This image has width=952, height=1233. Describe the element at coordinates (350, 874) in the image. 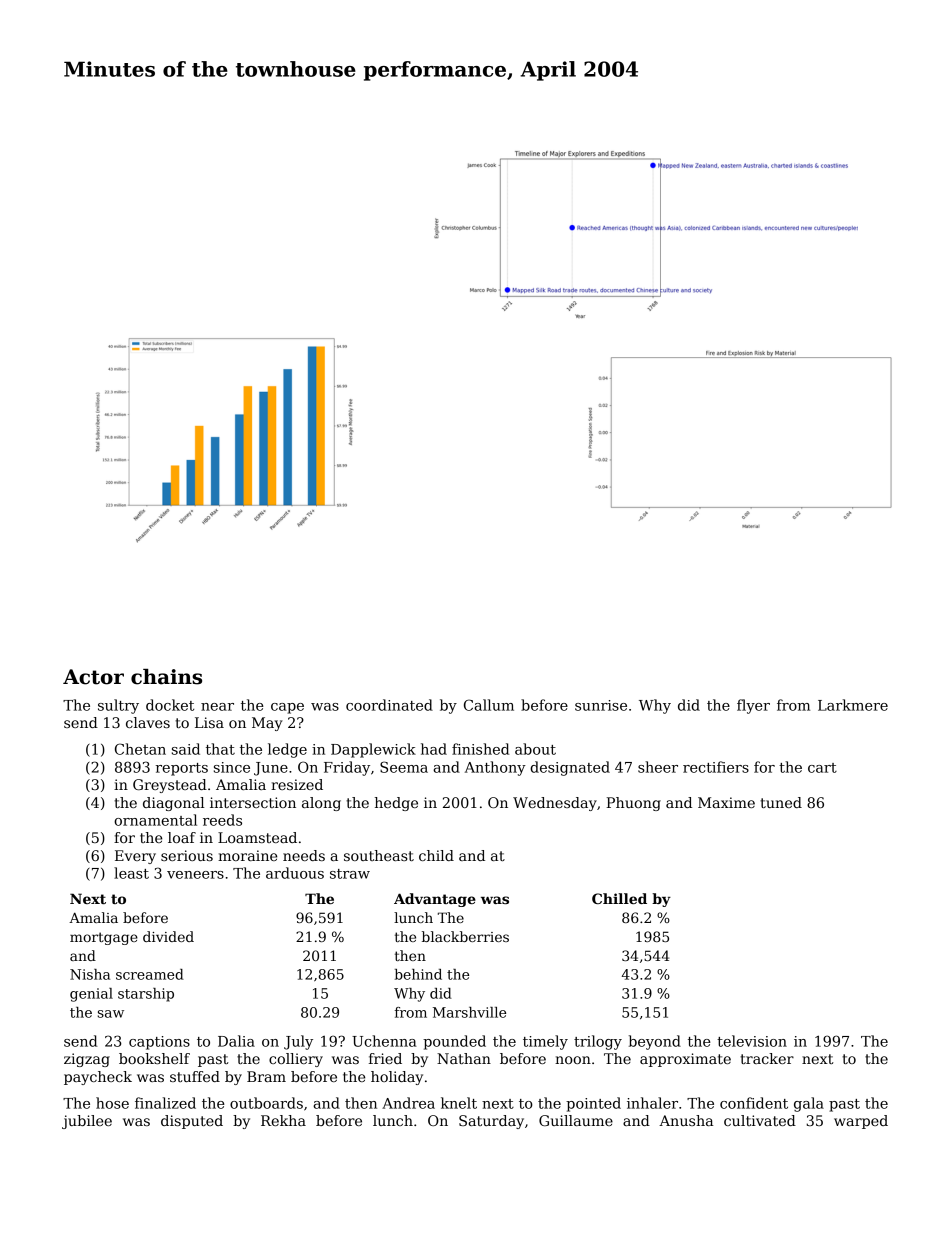

I see `straw` at that location.
